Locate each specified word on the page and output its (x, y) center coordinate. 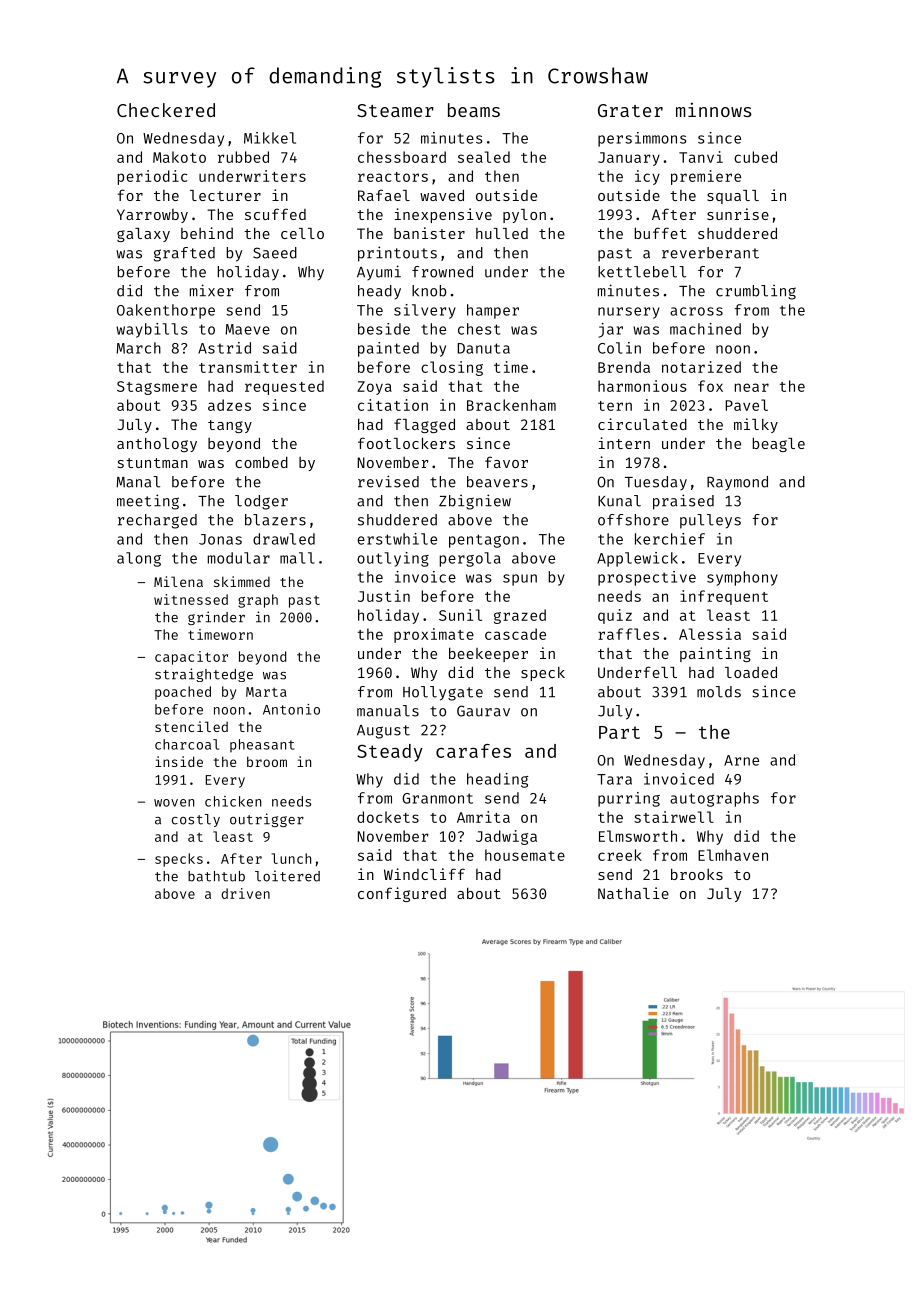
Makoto (179, 157)
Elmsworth (638, 836)
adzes (229, 405)
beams (474, 110)
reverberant (710, 253)
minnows (714, 109)
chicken (233, 801)
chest (479, 329)
